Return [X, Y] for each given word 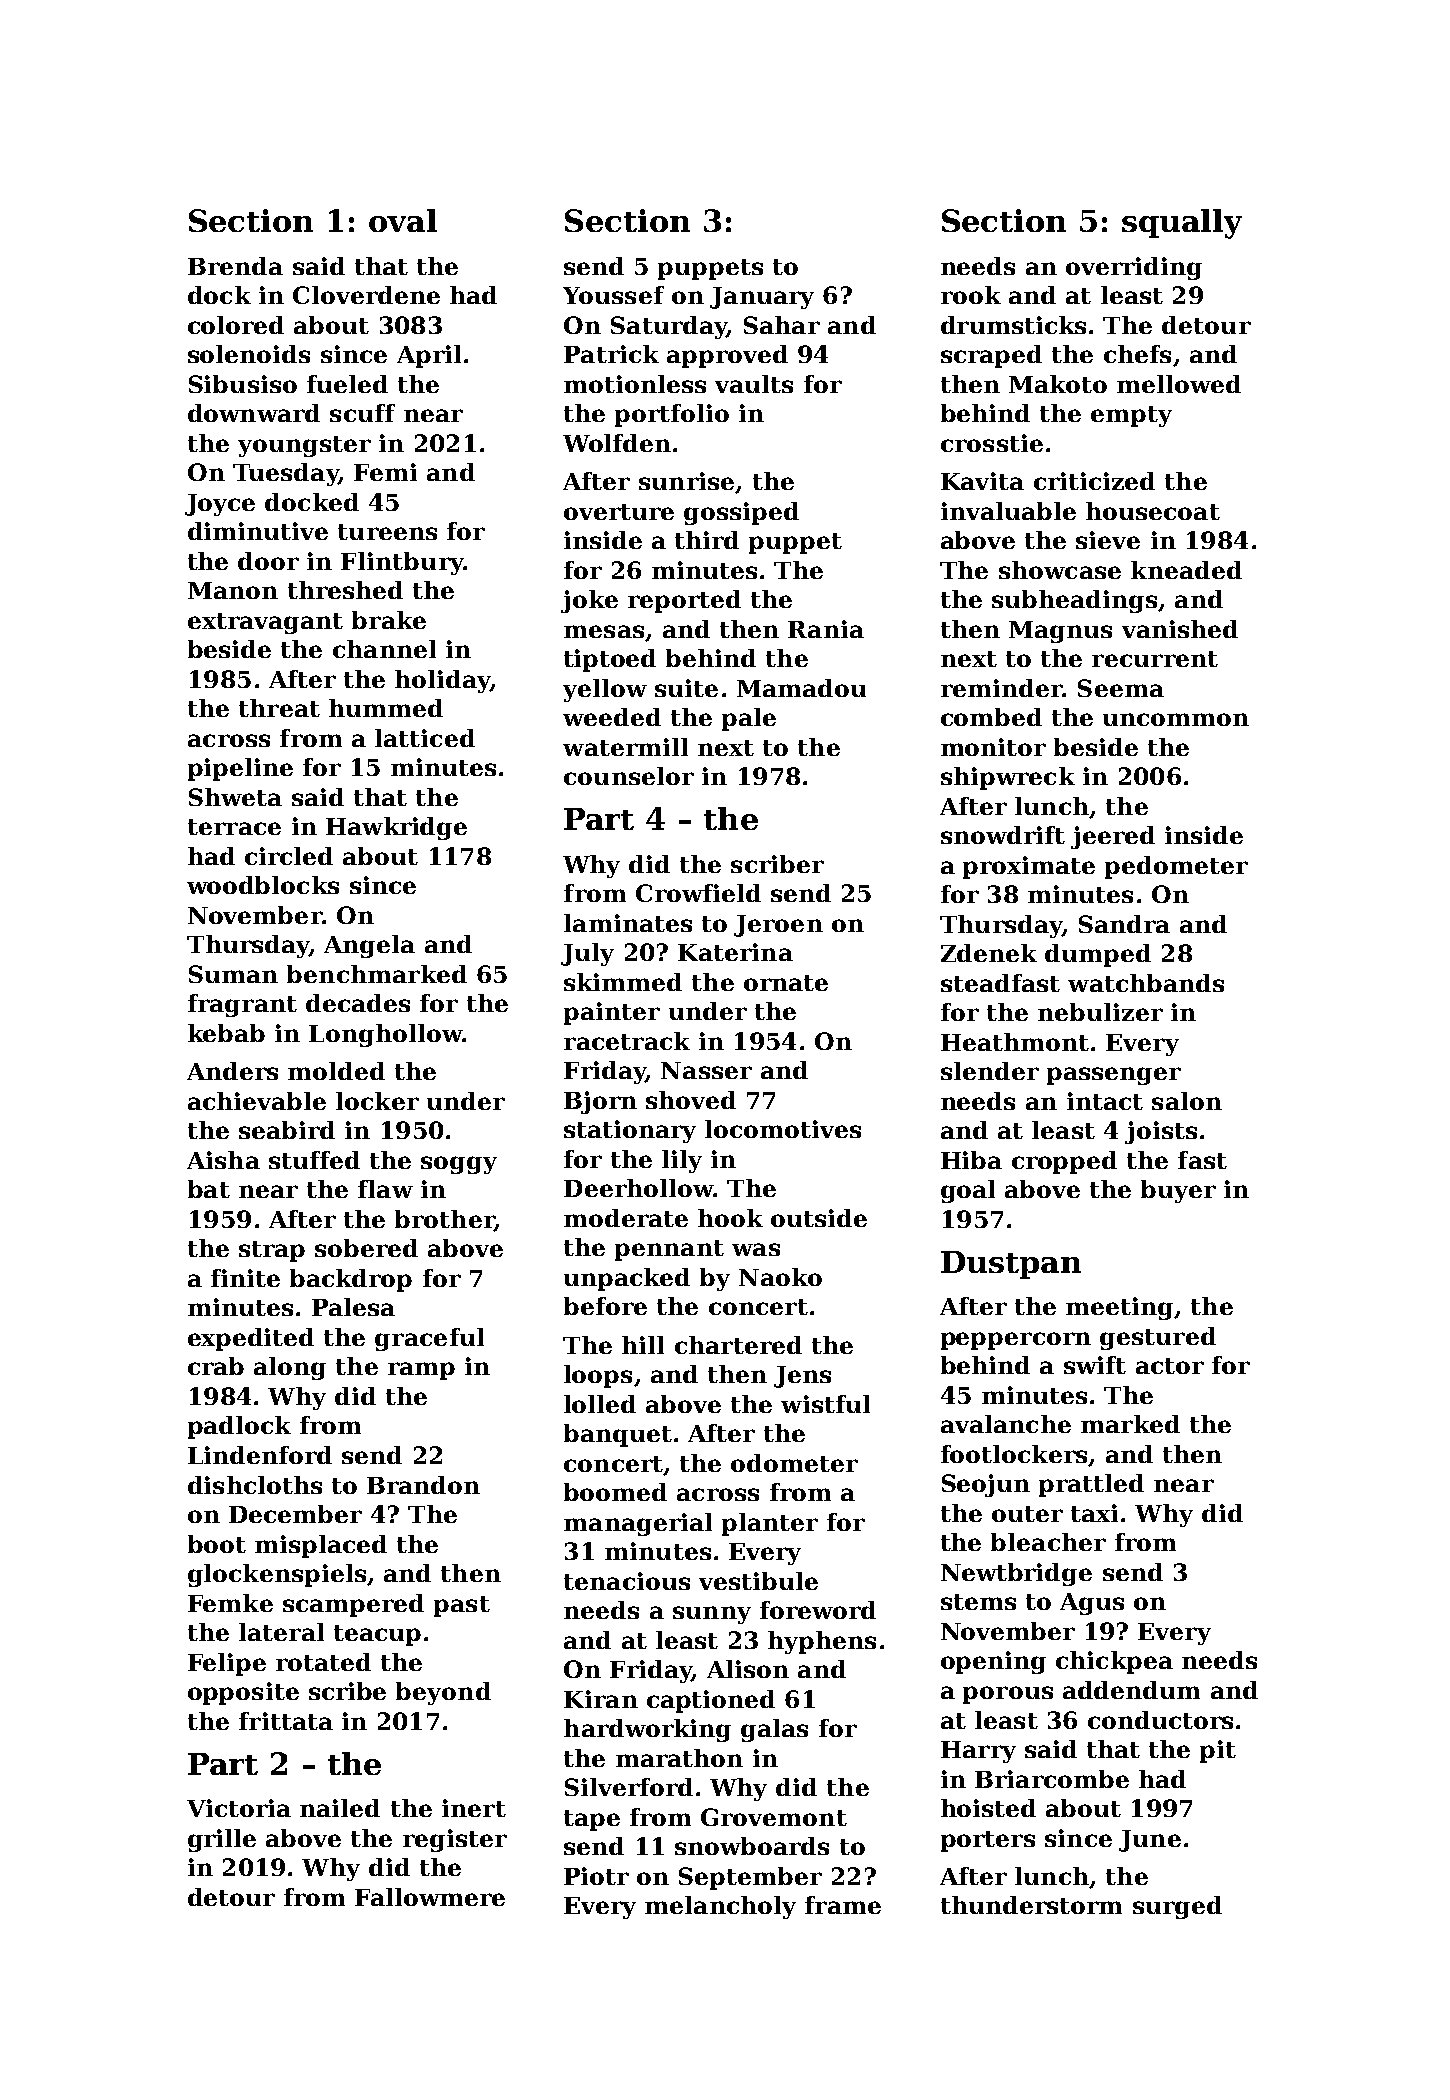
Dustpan [1011, 1265]
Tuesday [286, 474]
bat [209, 1189]
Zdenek [989, 953]
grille [222, 1840]
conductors [1160, 1720]
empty [1131, 416]
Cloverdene [366, 295]
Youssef [613, 295]
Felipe [227, 1664]
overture [619, 512]
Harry [978, 1752]
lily [682, 1161]
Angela [369, 946]
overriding [1134, 268]
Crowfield [698, 893]
